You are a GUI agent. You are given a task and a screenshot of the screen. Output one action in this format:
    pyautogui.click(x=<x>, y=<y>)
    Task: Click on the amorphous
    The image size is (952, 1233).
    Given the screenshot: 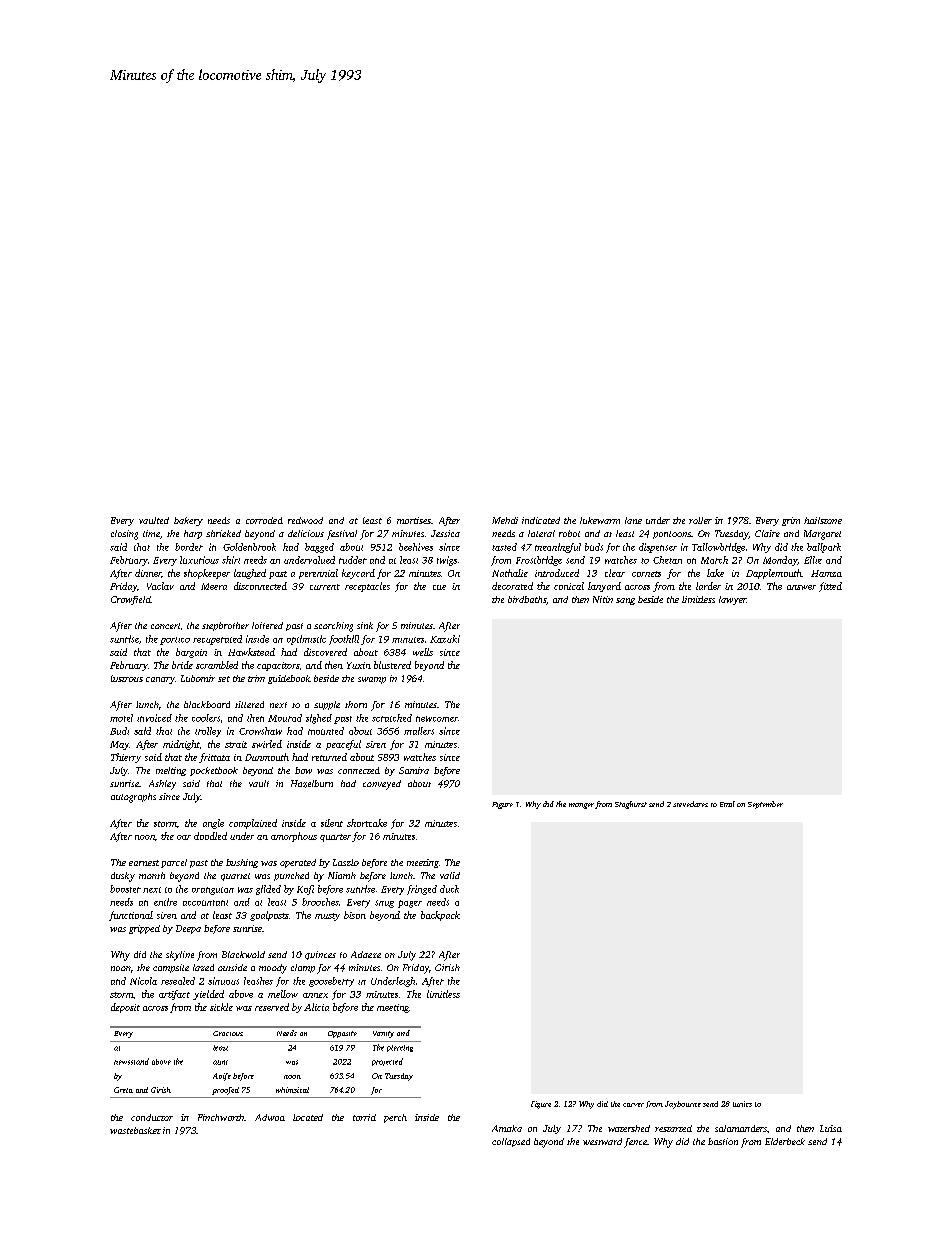 What is the action you would take?
    pyautogui.click(x=294, y=837)
